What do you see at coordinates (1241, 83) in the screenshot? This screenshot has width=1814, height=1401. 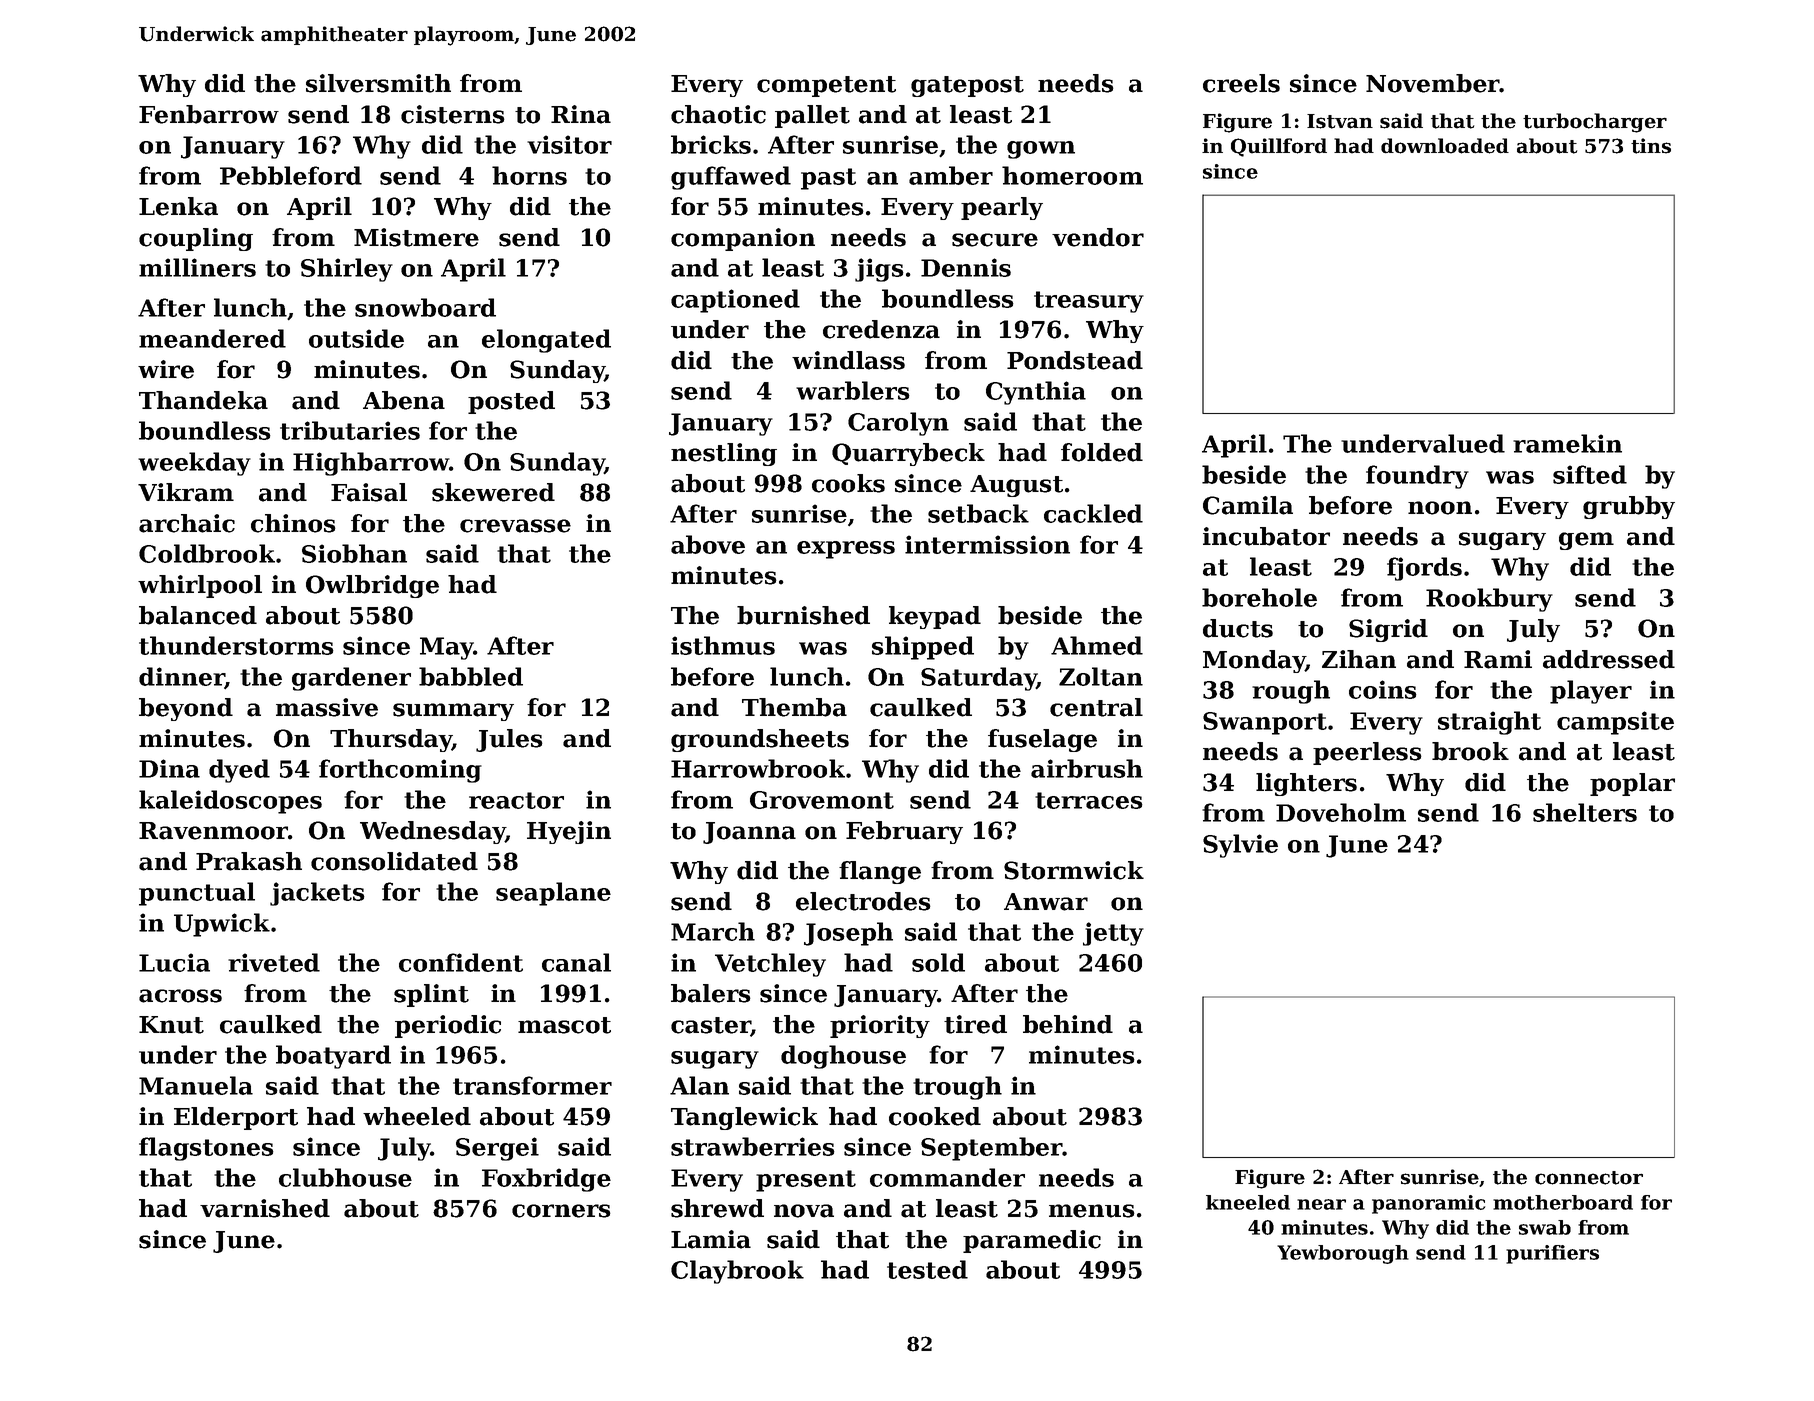 I see `creels` at bounding box center [1241, 83].
